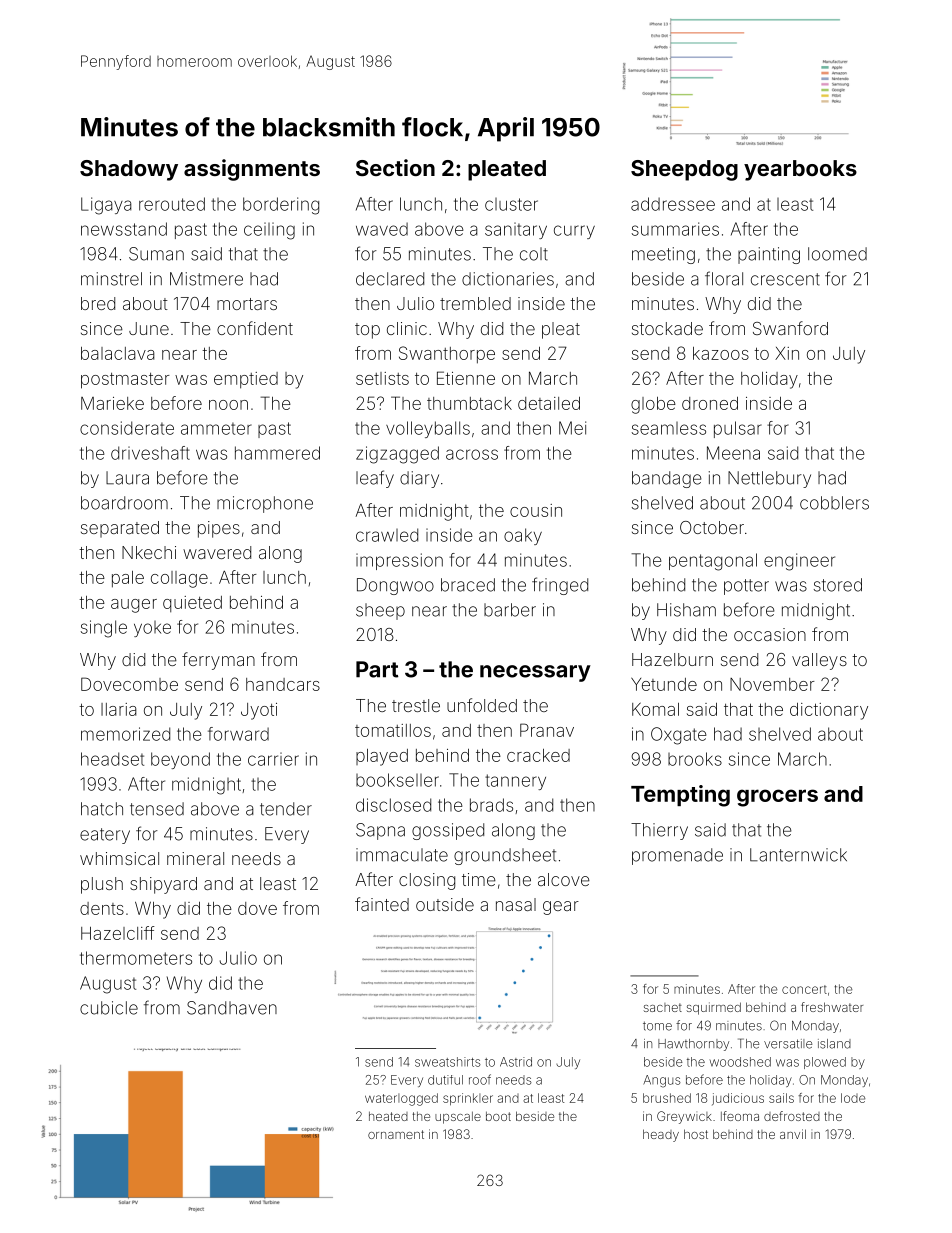 The width and height of the screenshot is (952, 1233). What do you see at coordinates (112, 403) in the screenshot?
I see `Marieke` at bounding box center [112, 403].
